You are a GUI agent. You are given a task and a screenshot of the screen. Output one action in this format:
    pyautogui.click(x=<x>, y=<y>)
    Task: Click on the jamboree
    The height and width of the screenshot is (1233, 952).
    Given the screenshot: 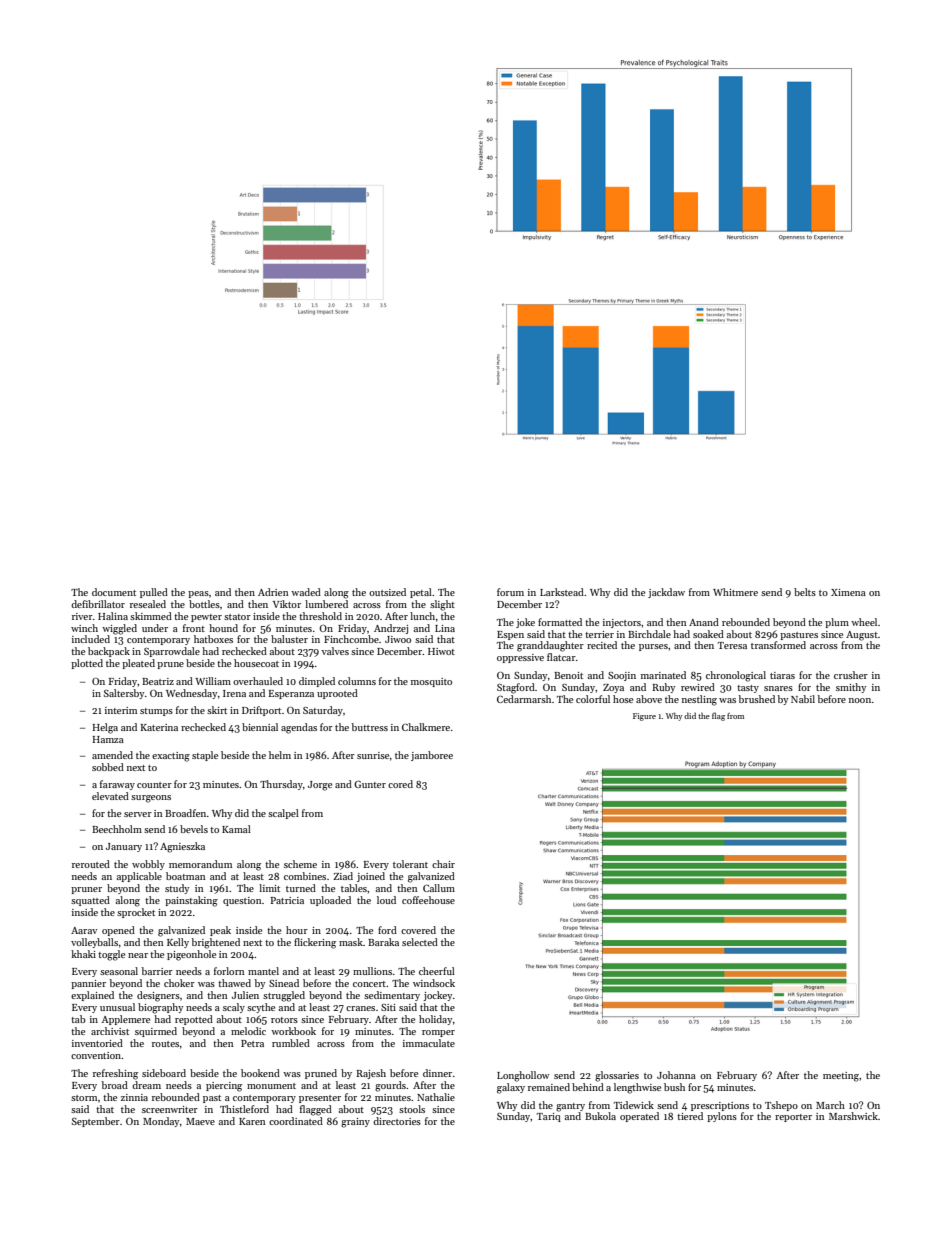 What is the action you would take?
    pyautogui.click(x=432, y=756)
